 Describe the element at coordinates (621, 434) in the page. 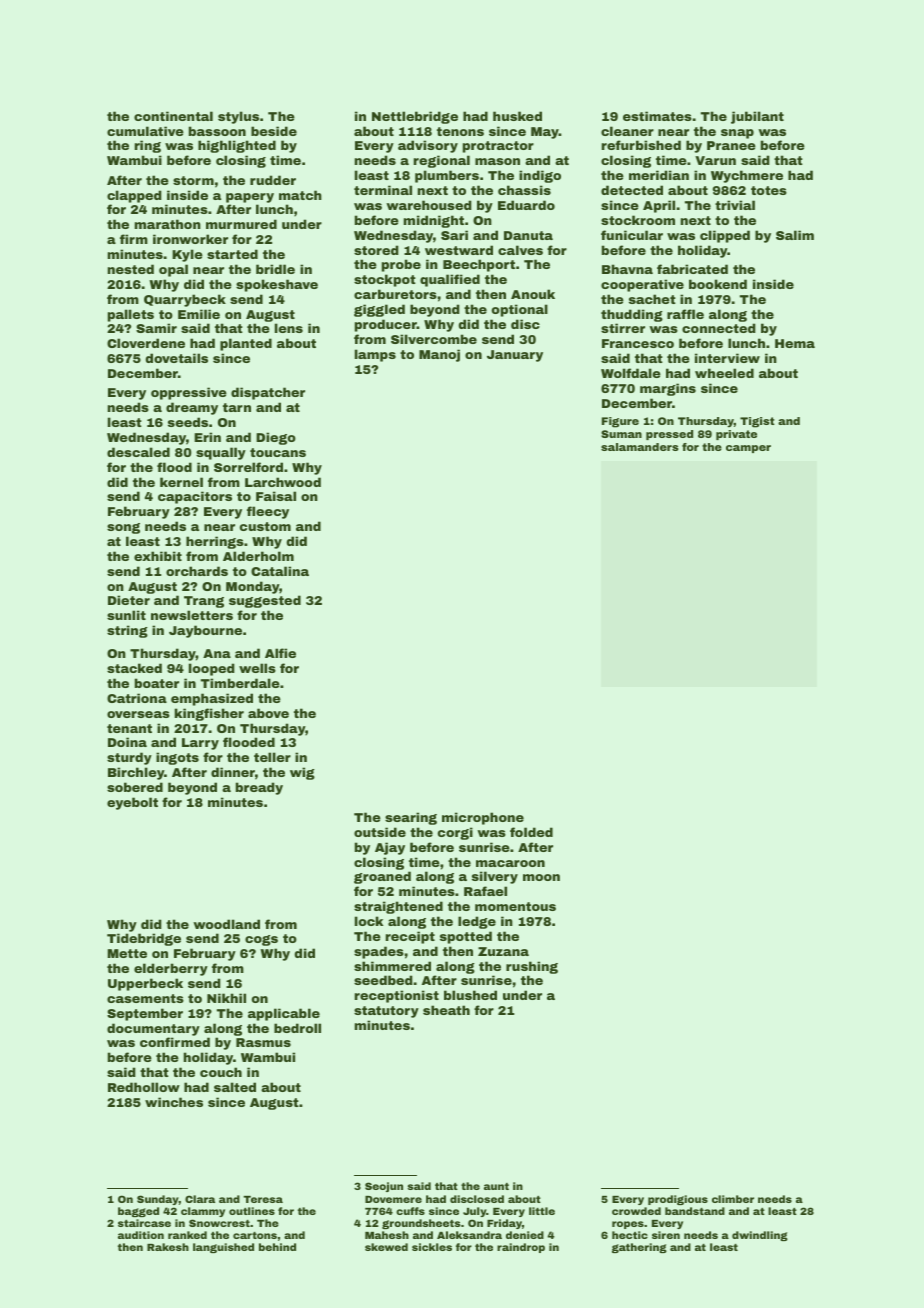

I see `Suman` at that location.
